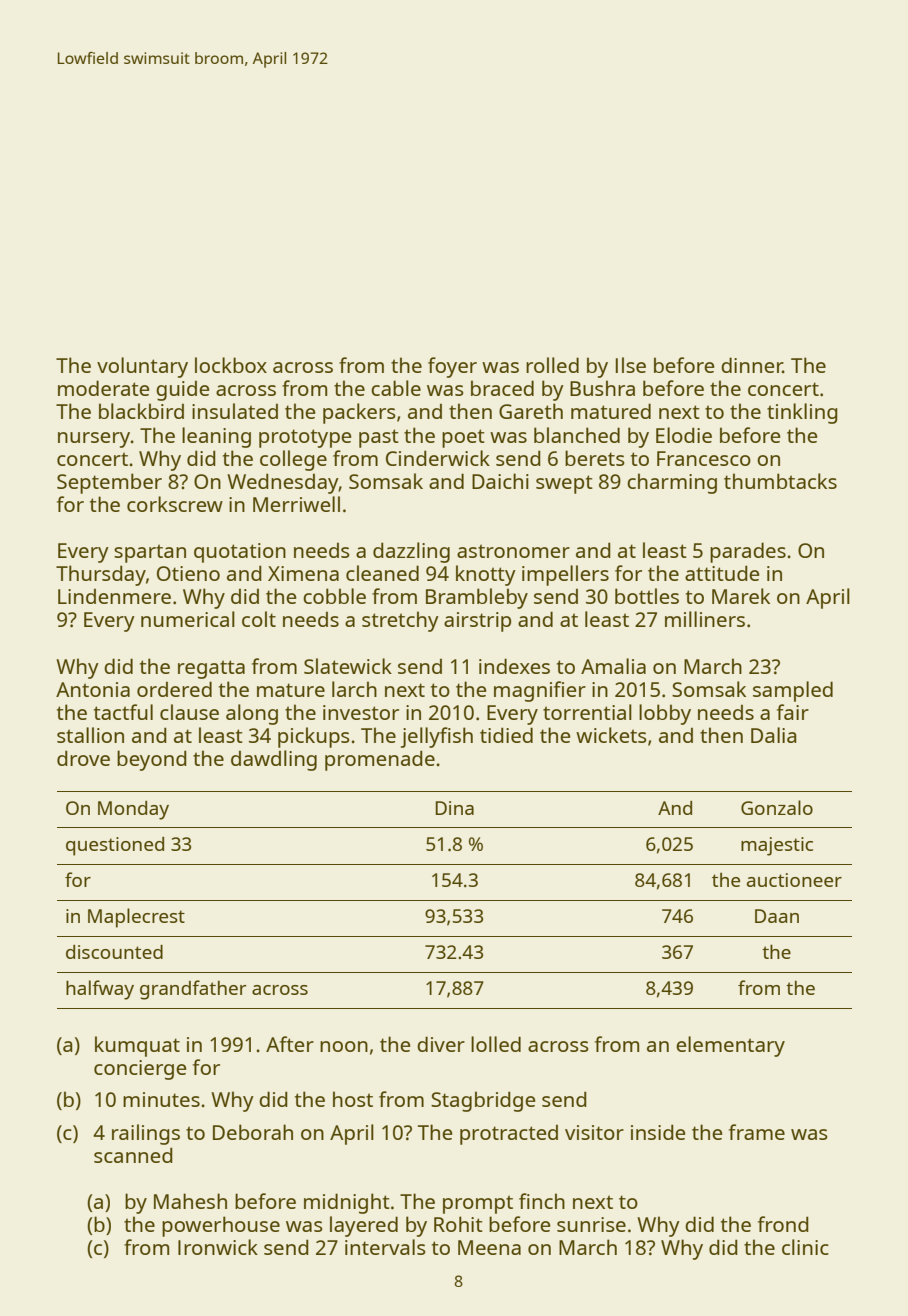 The width and height of the screenshot is (908, 1316). I want to click on Ilse, so click(631, 365).
